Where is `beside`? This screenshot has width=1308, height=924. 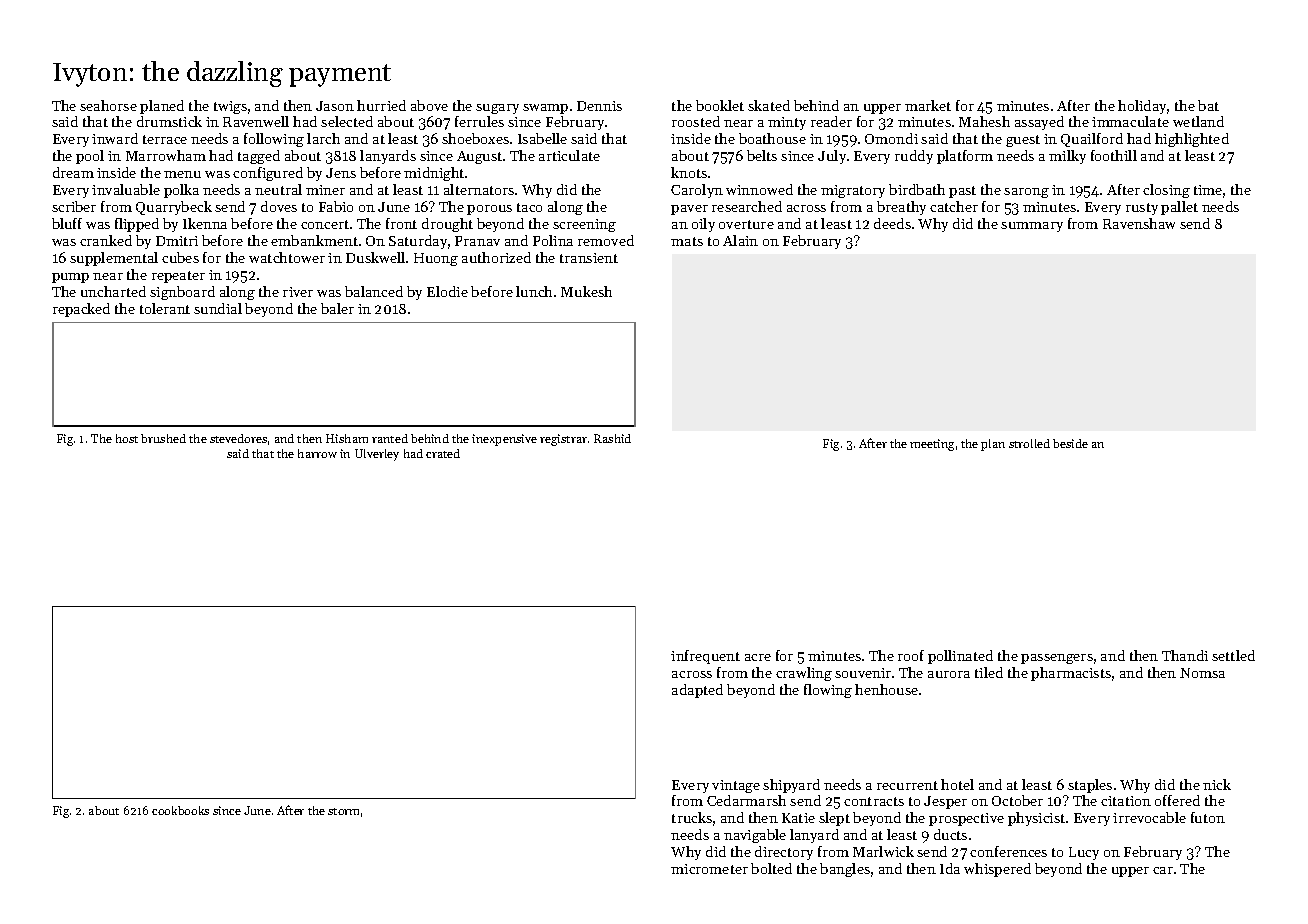 beside is located at coordinates (1070, 443).
